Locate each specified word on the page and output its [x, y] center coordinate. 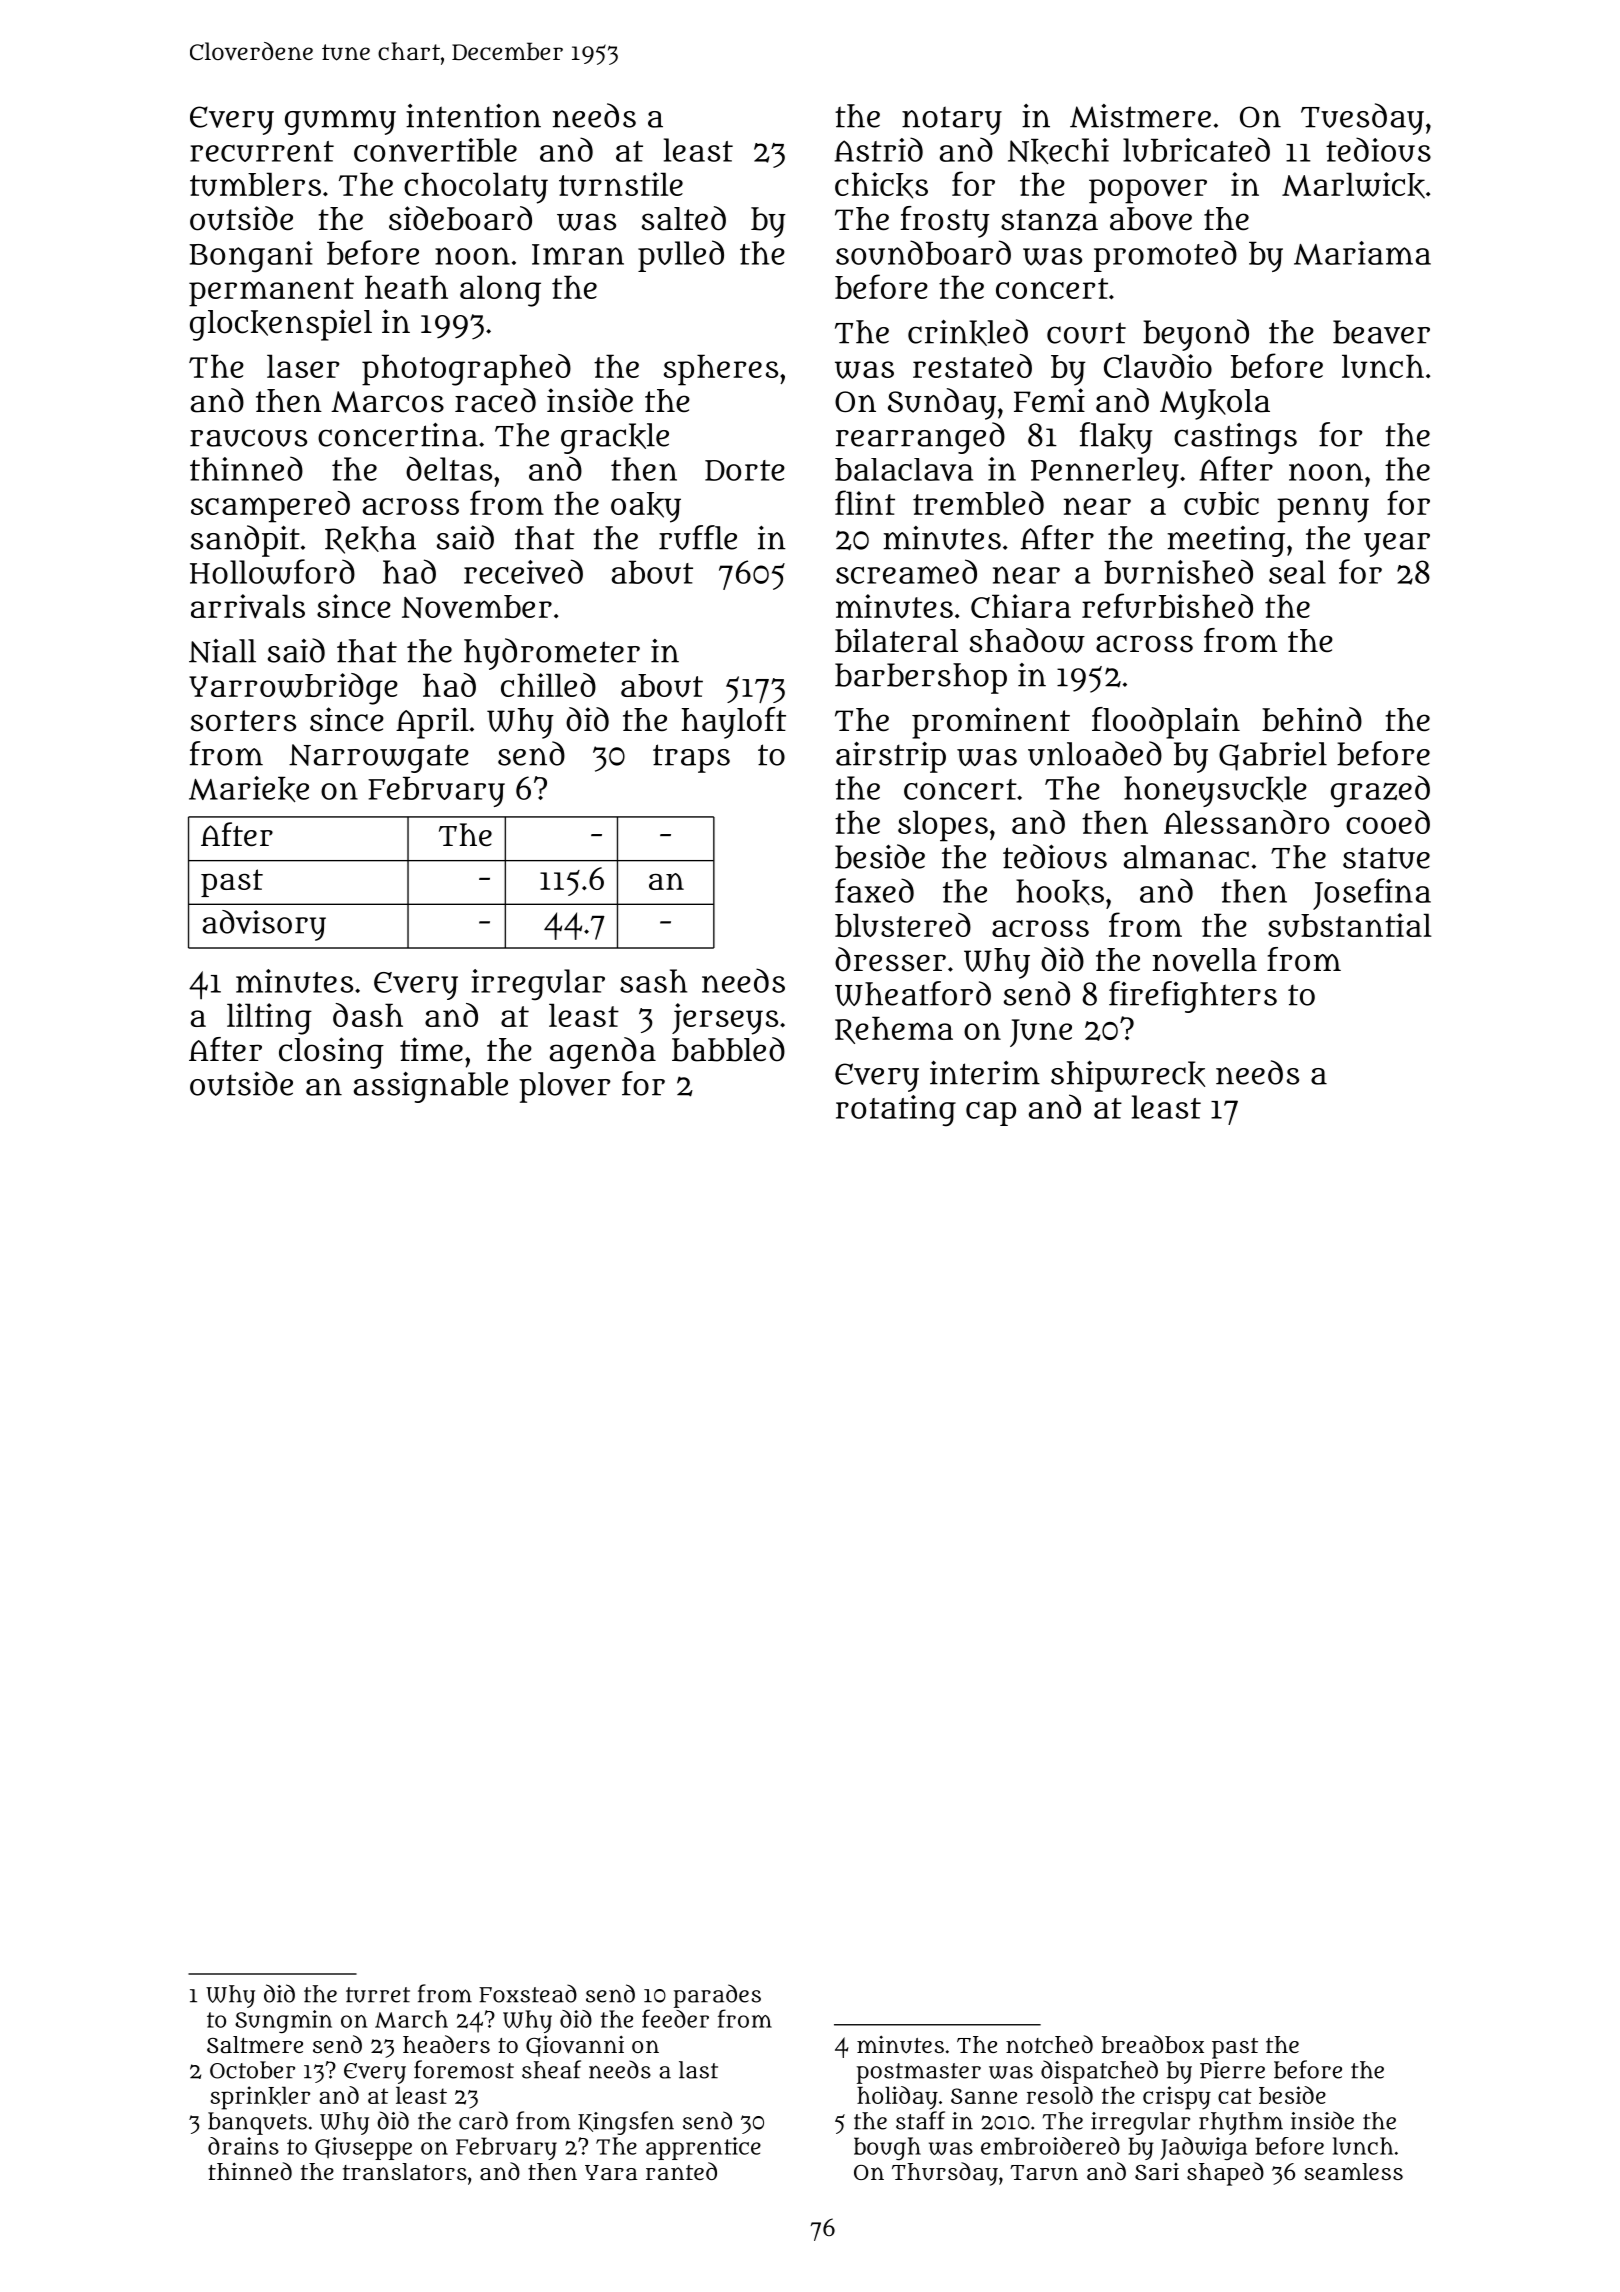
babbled [728, 1049]
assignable [431, 1087]
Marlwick [1353, 185]
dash [368, 1015]
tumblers [255, 184]
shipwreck [1128, 1076]
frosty [945, 222]
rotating [896, 1111]
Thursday [945, 2174]
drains [243, 2146]
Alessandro [1246, 822]
